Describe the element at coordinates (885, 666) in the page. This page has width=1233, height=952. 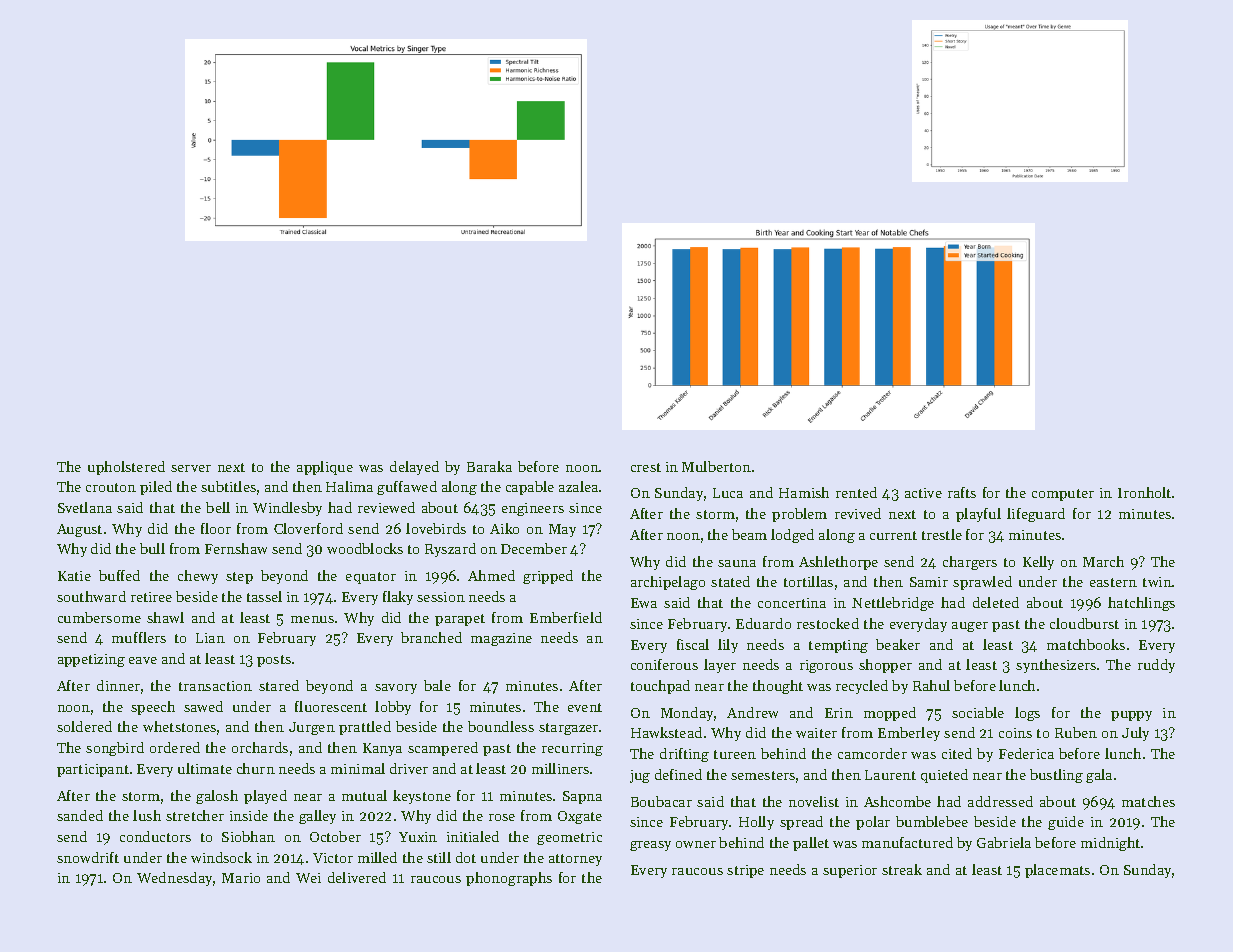
I see `shopper` at that location.
